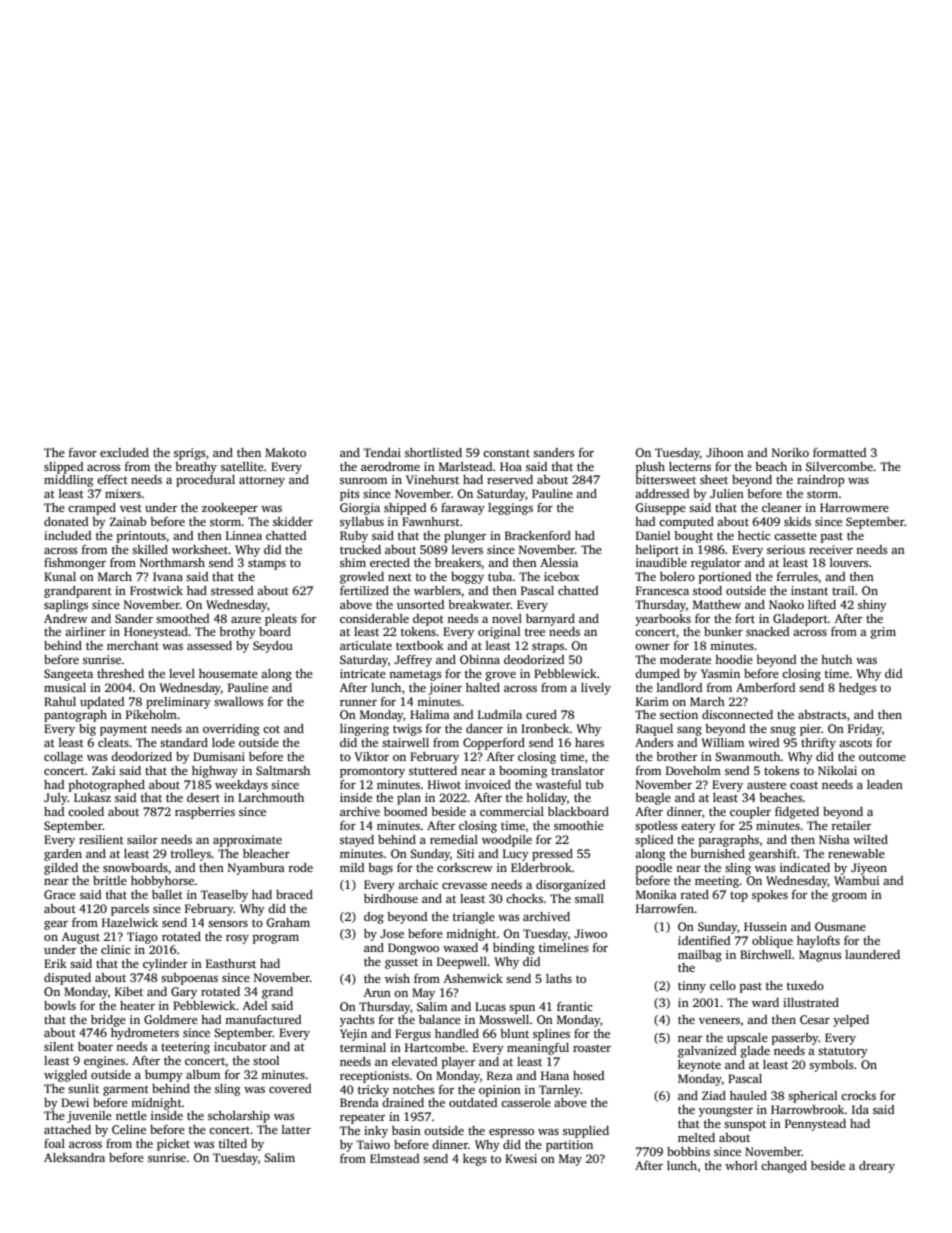  Describe the element at coordinates (433, 770) in the screenshot. I see `stuttered` at that location.
